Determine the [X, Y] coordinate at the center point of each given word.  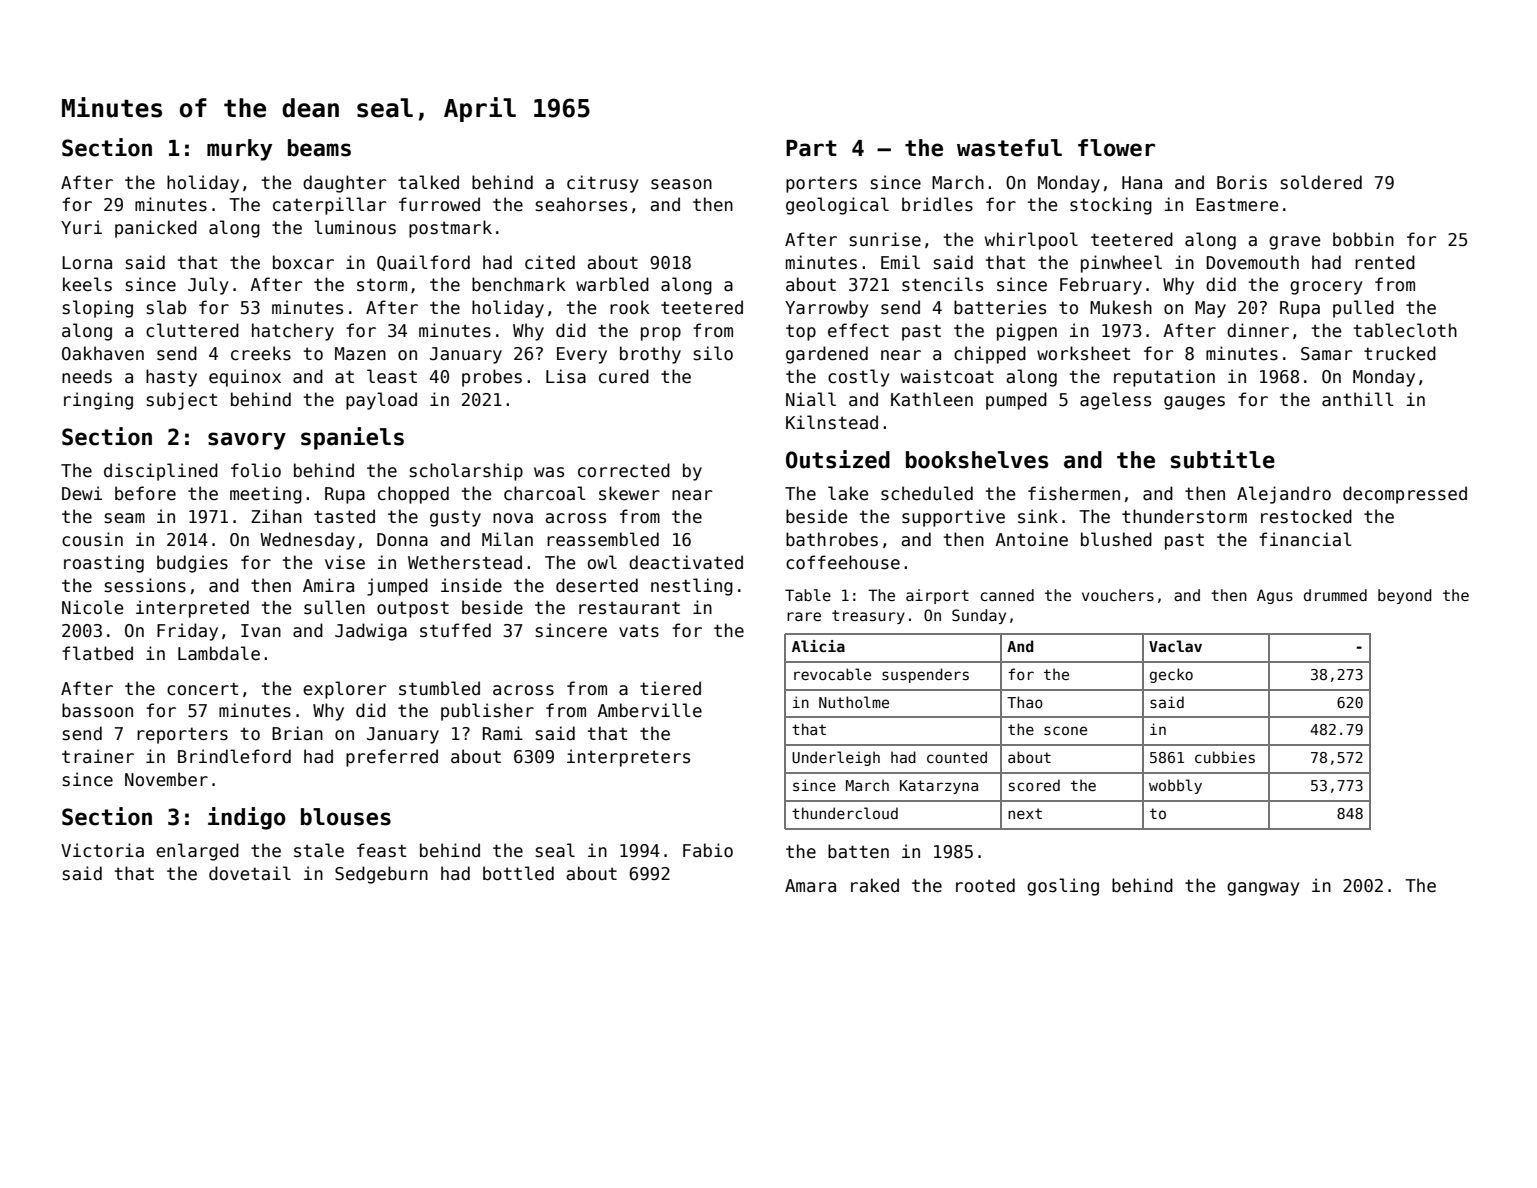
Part [811, 148]
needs [87, 376]
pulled [1363, 309]
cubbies [1225, 757]
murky [239, 150]
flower [1116, 148]
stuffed [455, 630]
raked [875, 885]
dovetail [250, 873]
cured [624, 376]
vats [639, 631]
